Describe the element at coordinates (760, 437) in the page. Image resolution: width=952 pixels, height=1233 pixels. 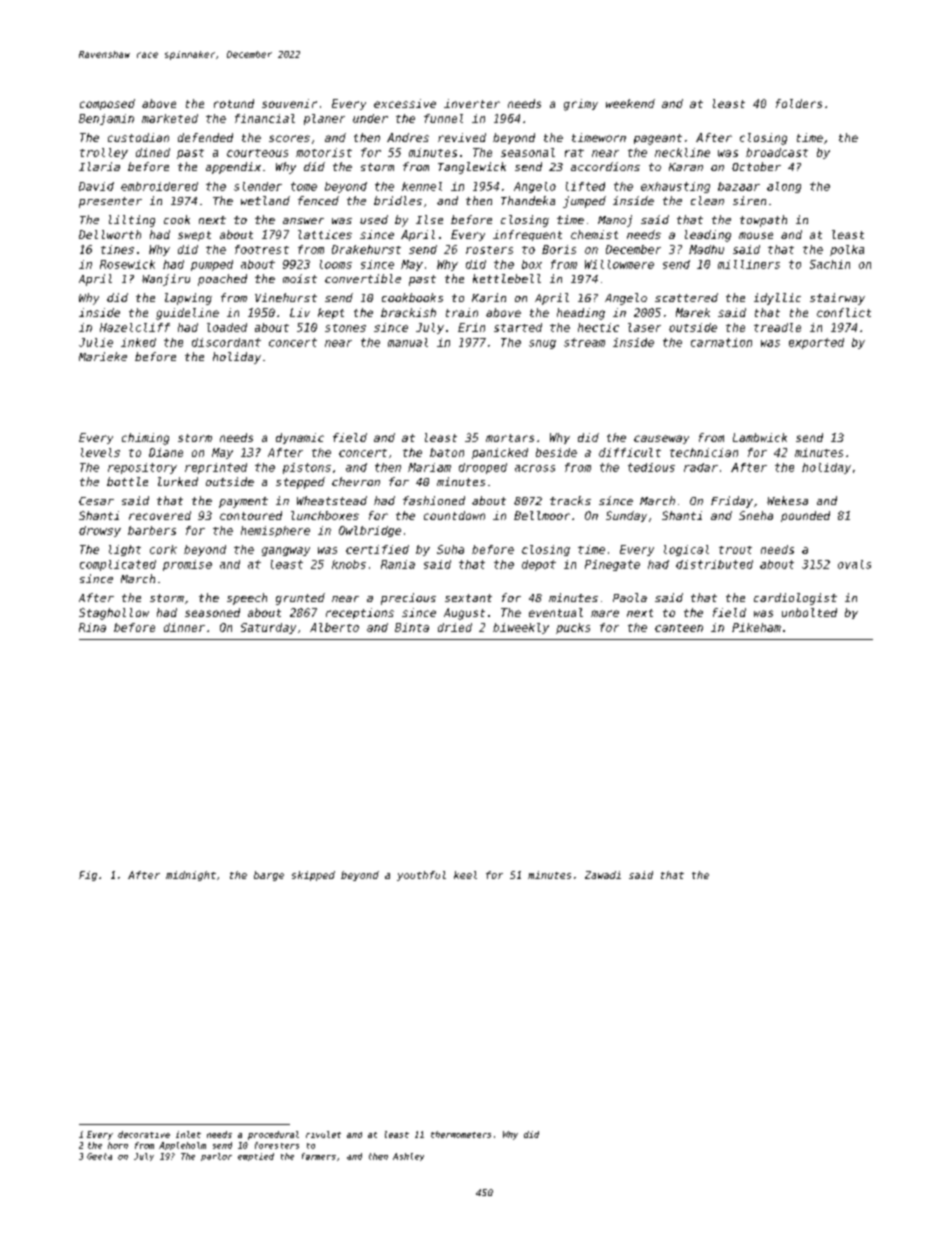
I see `Lambwick` at that location.
